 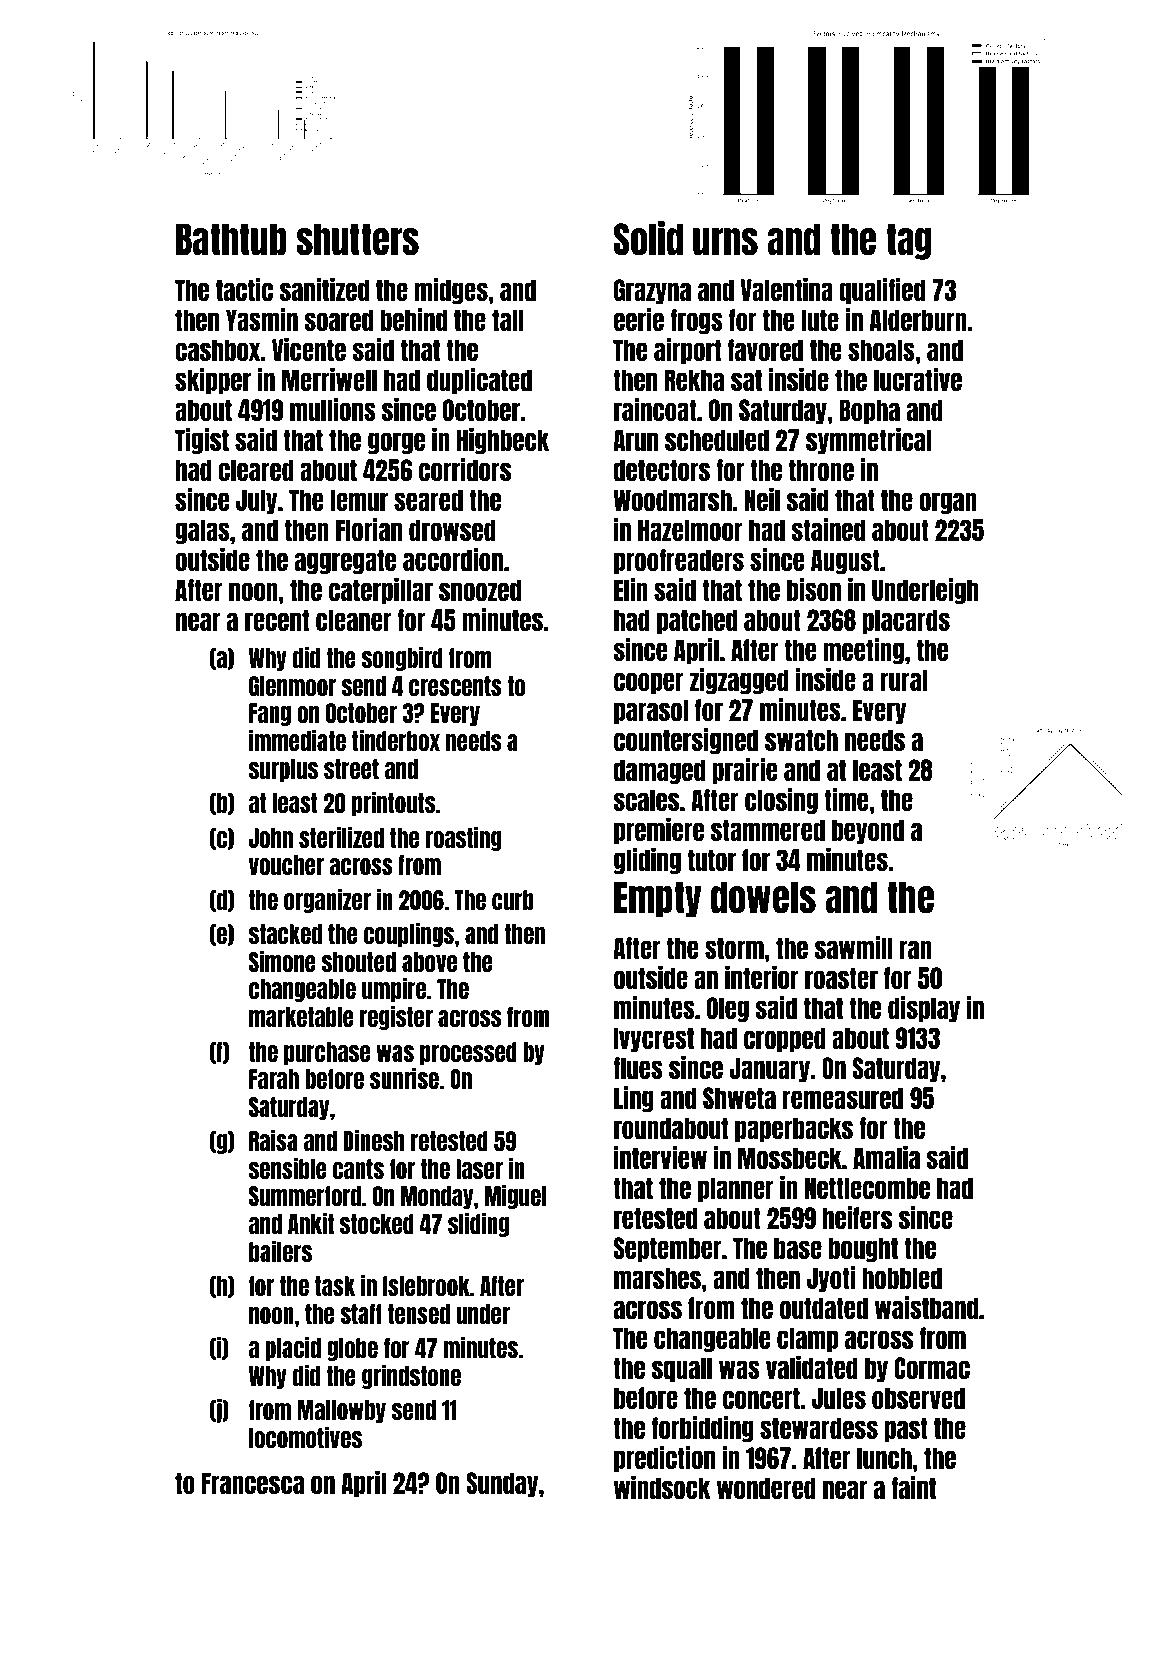 What do you see at coordinates (274, 1079) in the screenshot?
I see `Farah` at bounding box center [274, 1079].
